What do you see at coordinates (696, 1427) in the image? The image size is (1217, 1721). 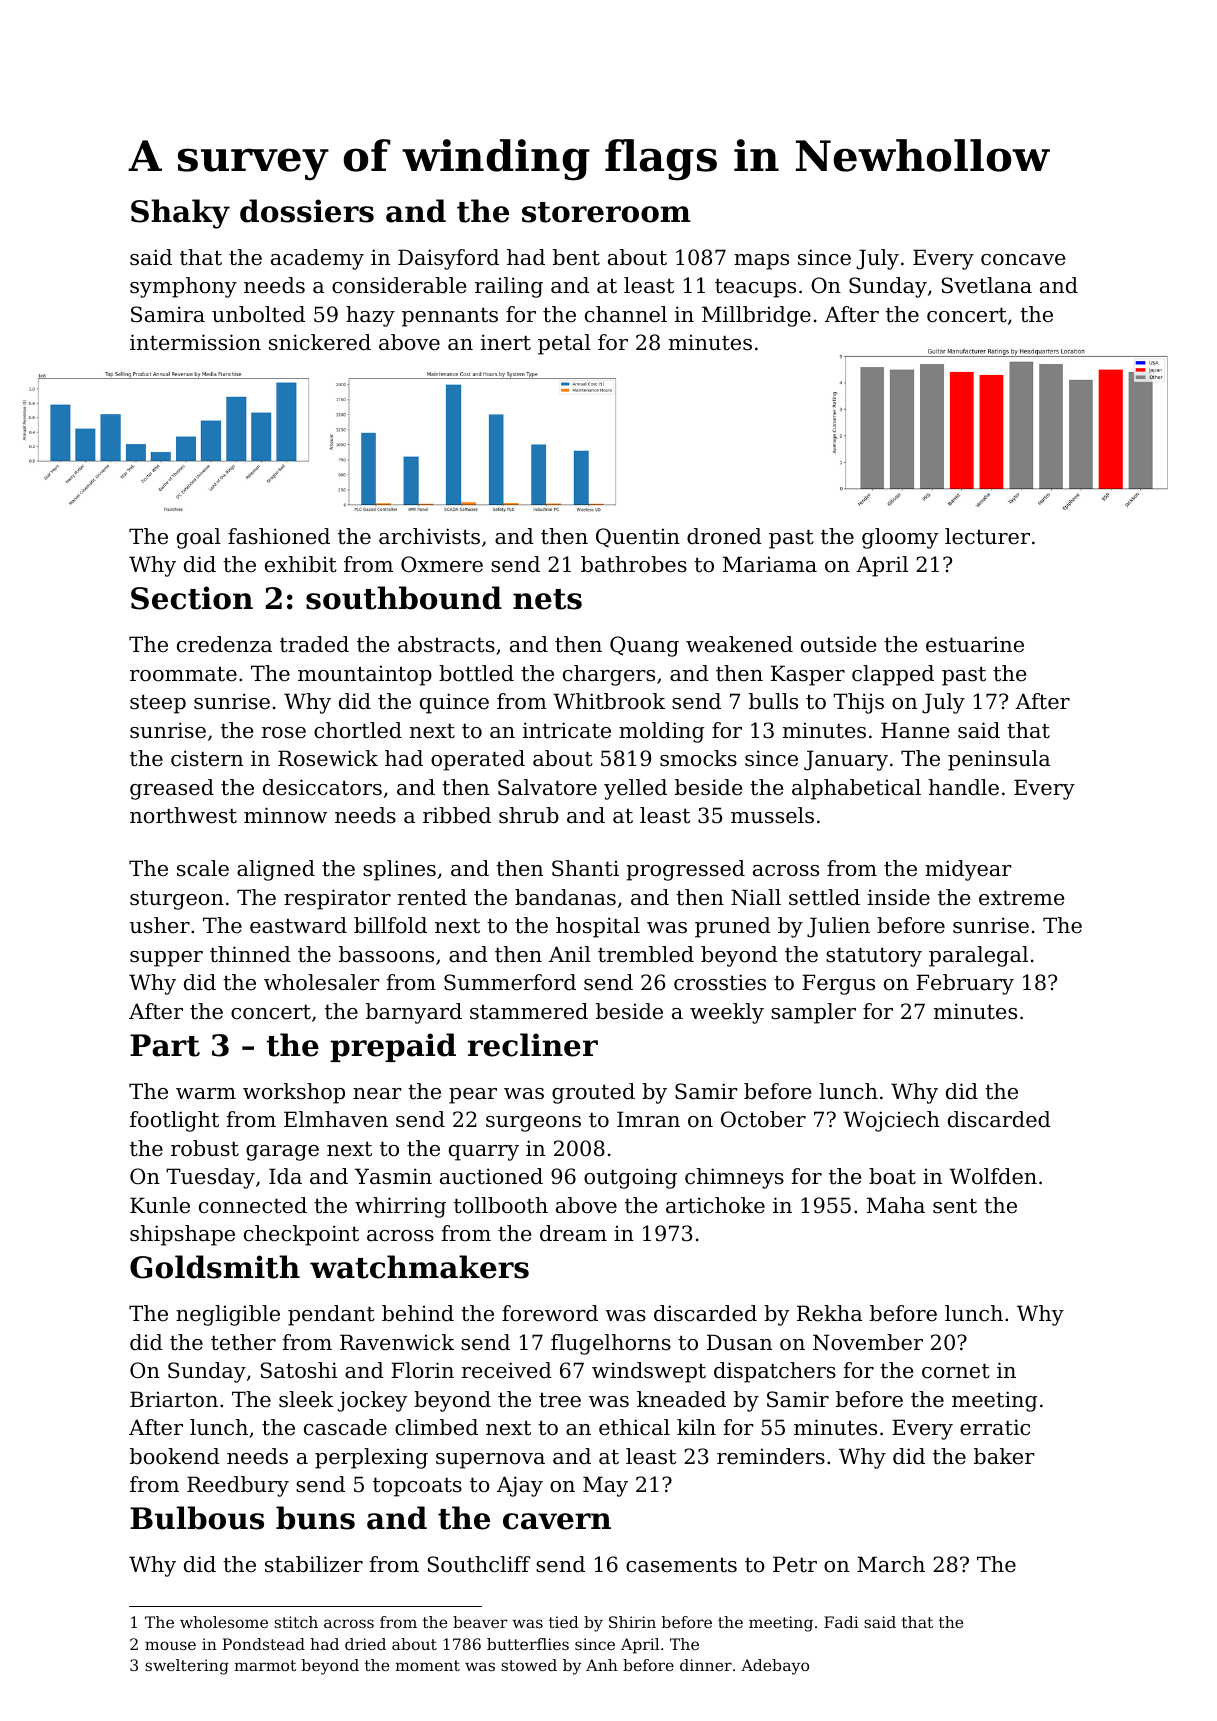 I see `kiln` at bounding box center [696, 1427].
